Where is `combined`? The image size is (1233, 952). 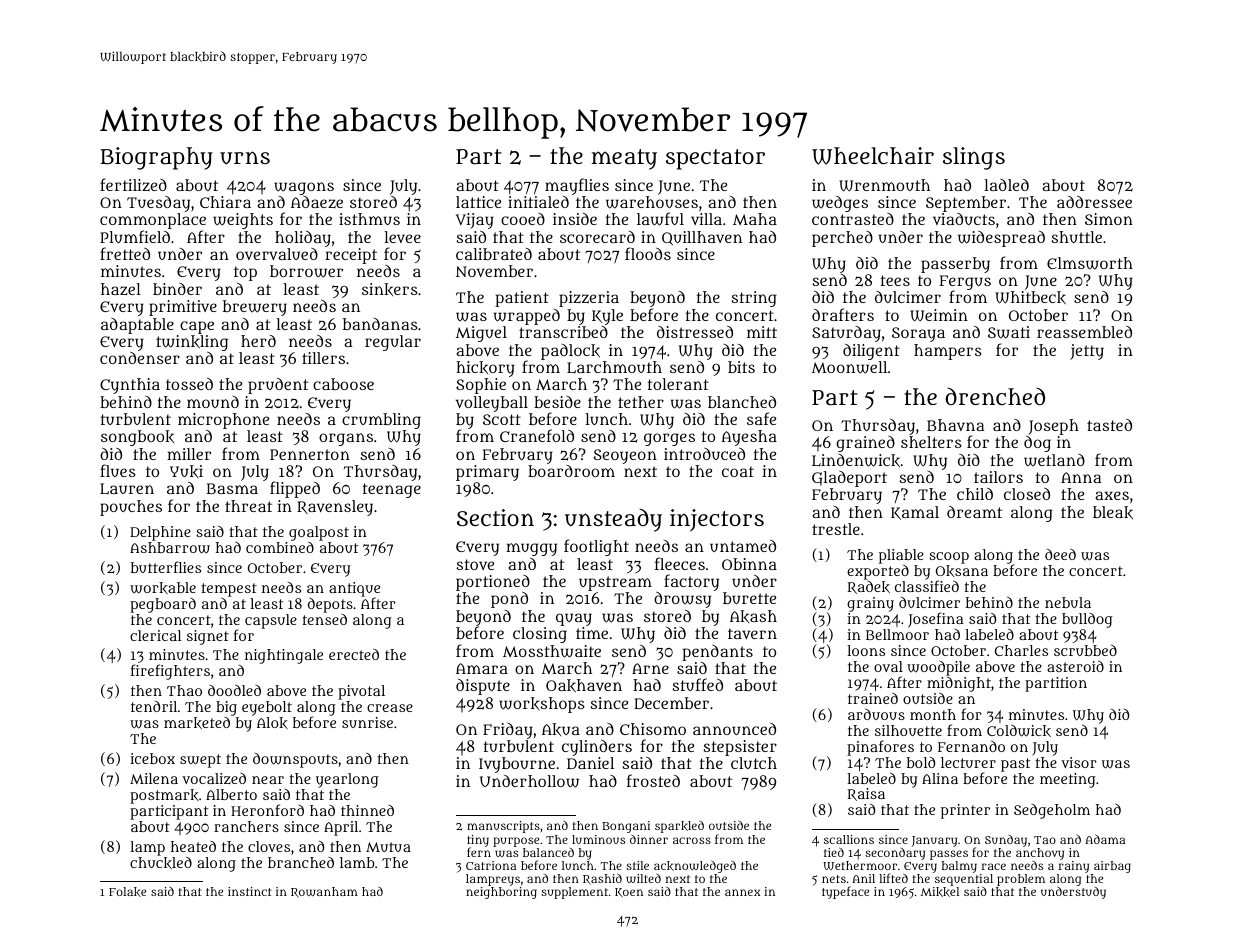
combined is located at coordinates (280, 547).
